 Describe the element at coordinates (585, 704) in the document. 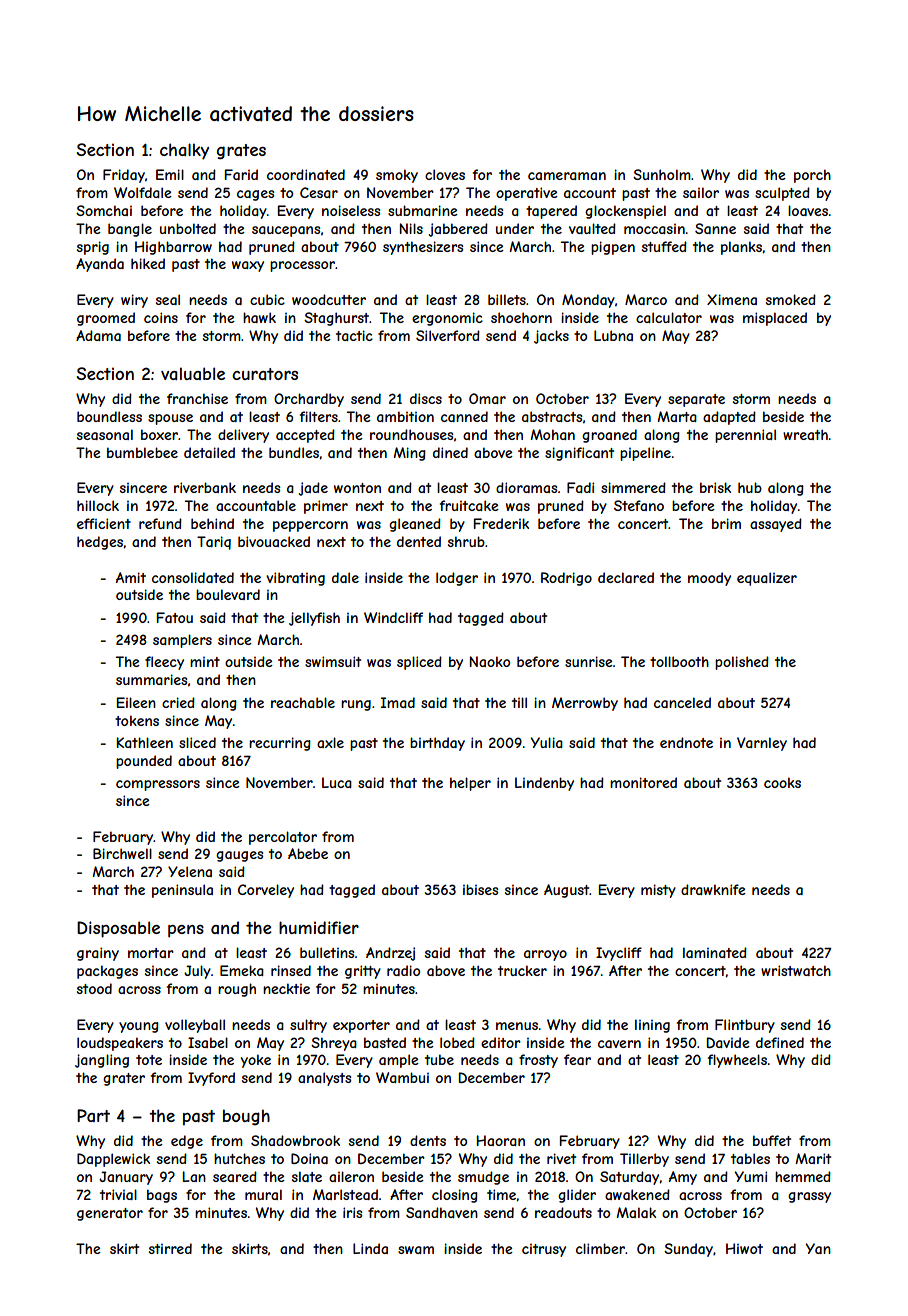

I see `Merrowby` at that location.
